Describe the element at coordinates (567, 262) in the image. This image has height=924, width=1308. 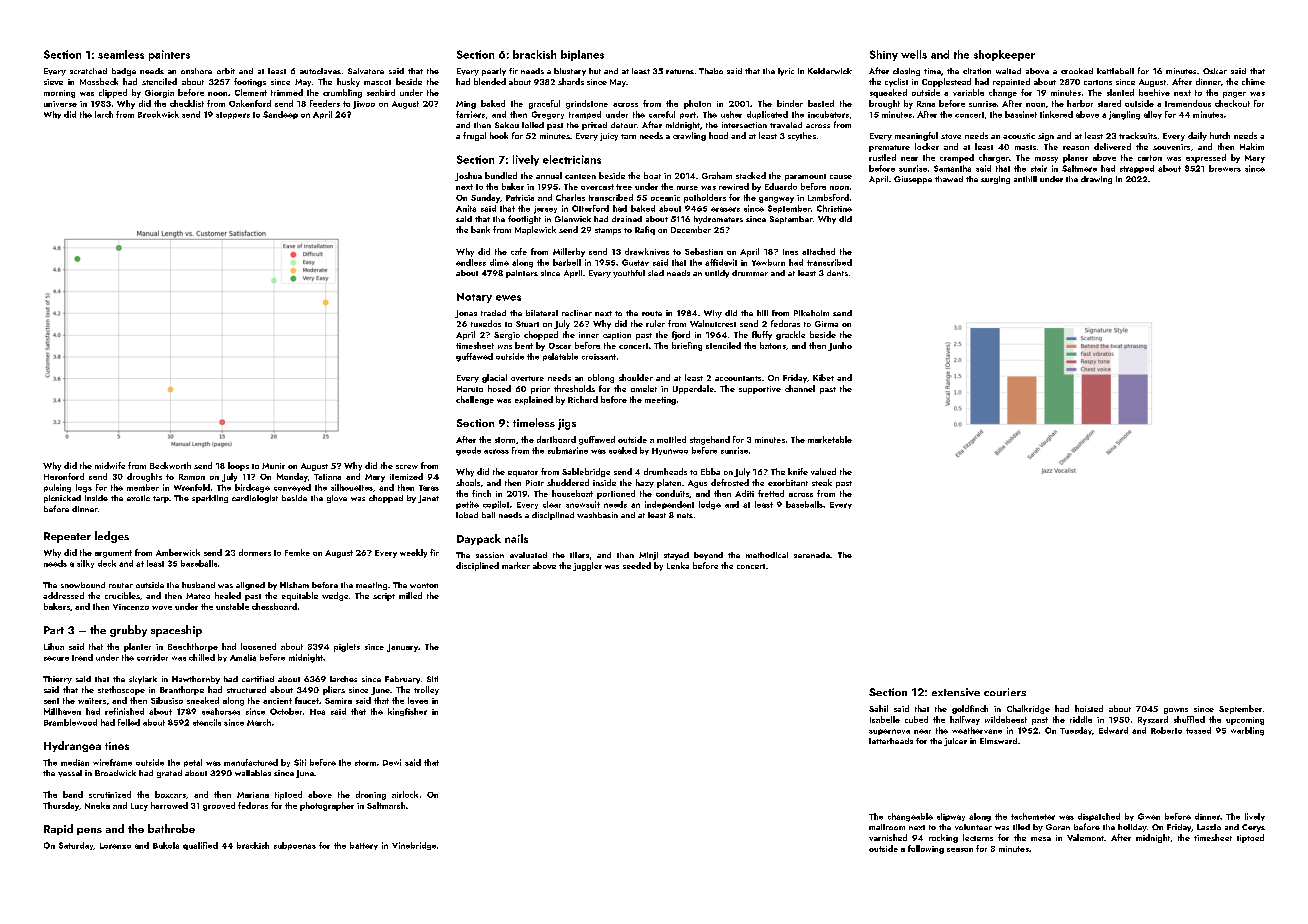
I see `barbell` at that location.
